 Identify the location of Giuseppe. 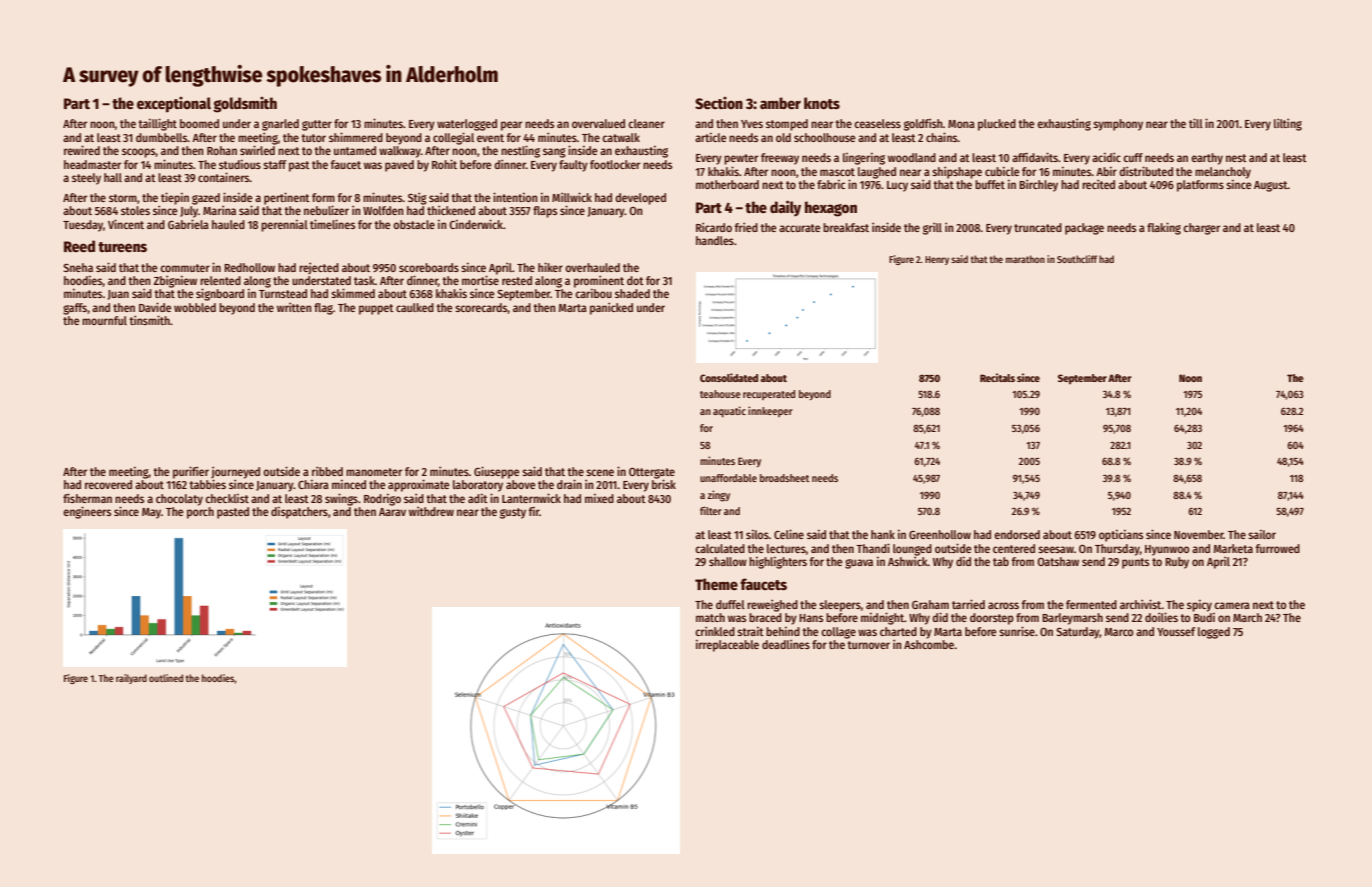
(497, 472).
